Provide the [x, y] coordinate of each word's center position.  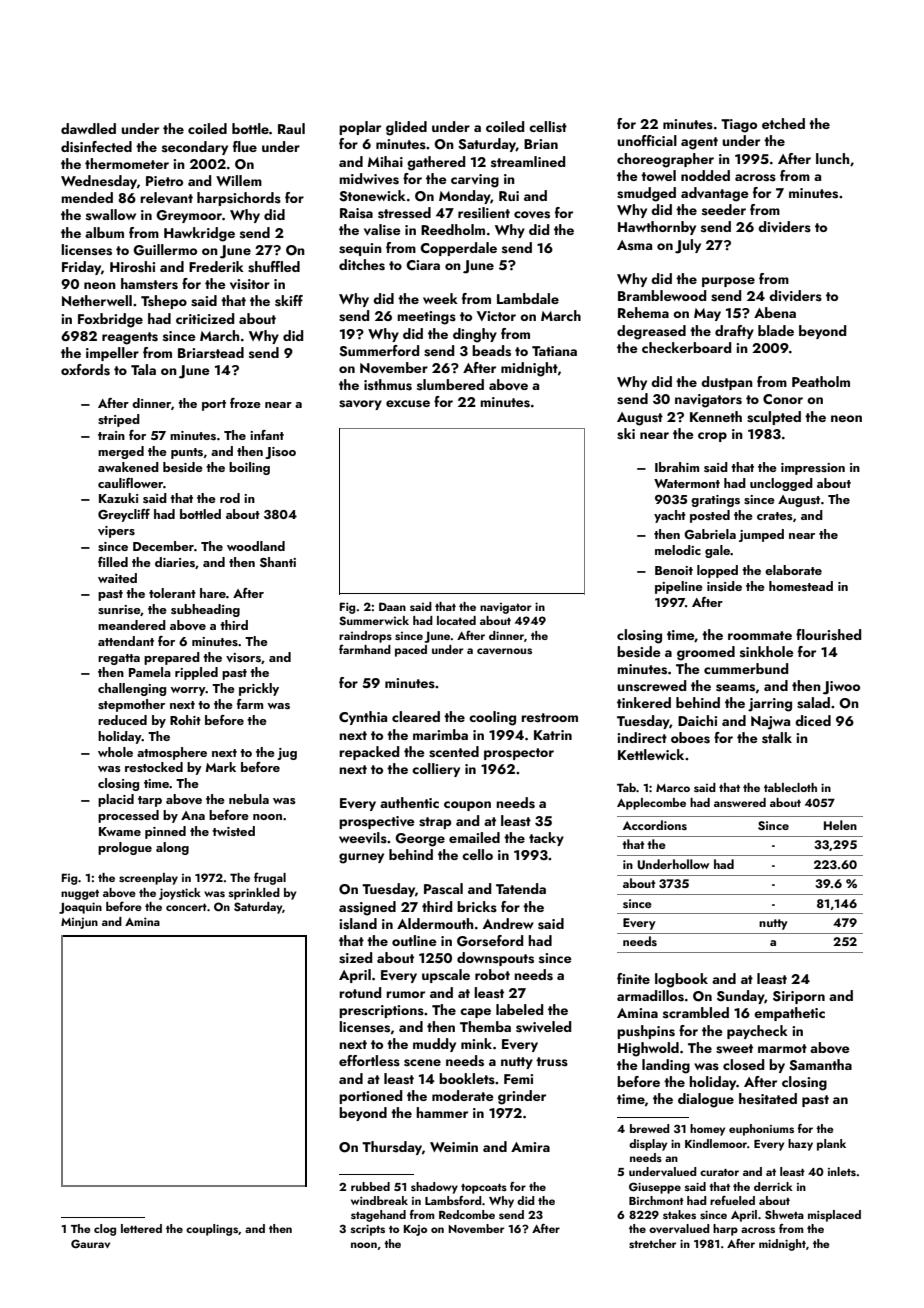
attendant [126, 641]
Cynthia [363, 718]
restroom [549, 718]
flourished [828, 635]
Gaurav [90, 1243]
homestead [801, 586]
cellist [548, 127]
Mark [220, 767]
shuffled [274, 267]
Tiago [739, 126]
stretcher [652, 1243]
